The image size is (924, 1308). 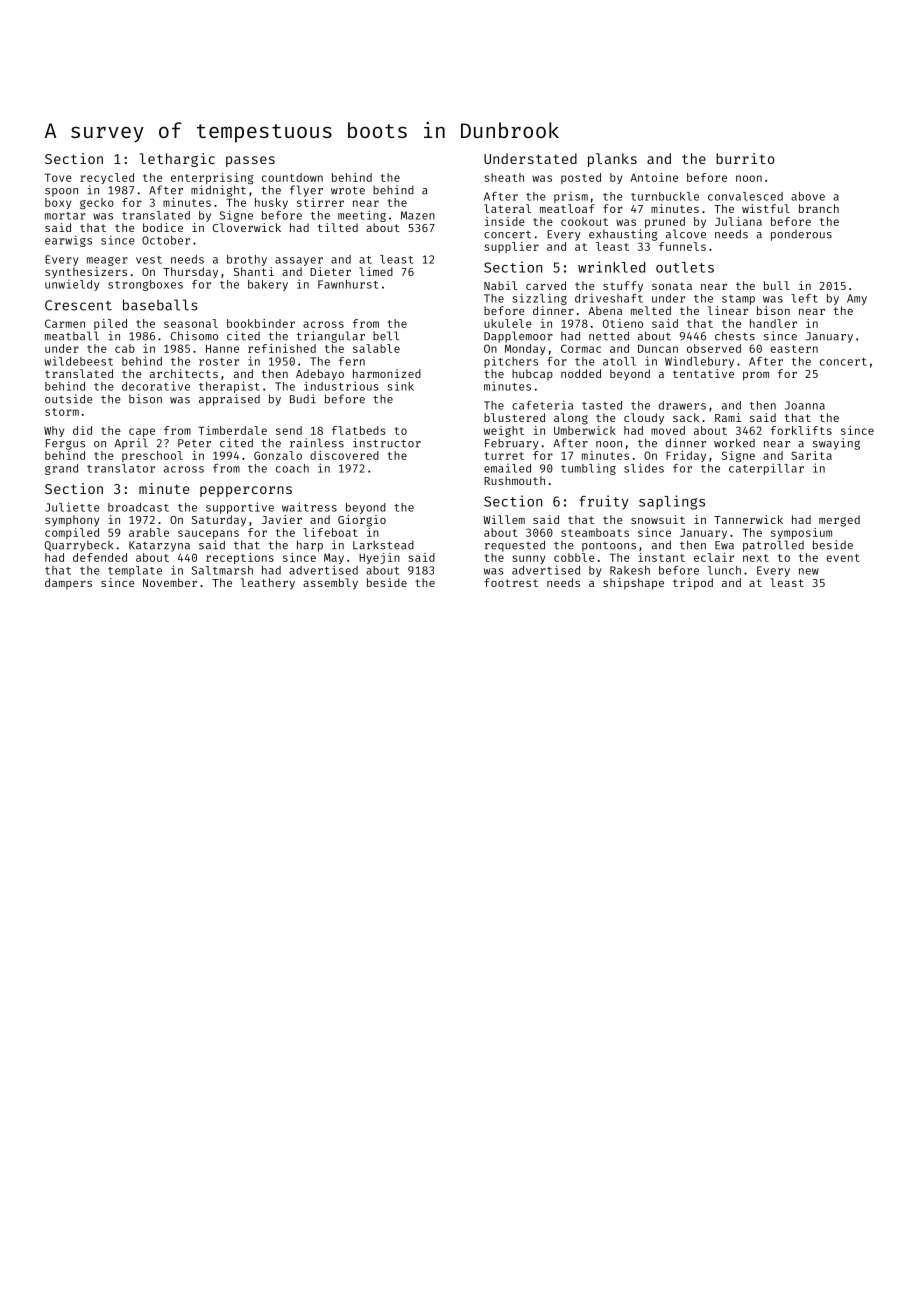 I want to click on supportive, so click(x=240, y=508).
